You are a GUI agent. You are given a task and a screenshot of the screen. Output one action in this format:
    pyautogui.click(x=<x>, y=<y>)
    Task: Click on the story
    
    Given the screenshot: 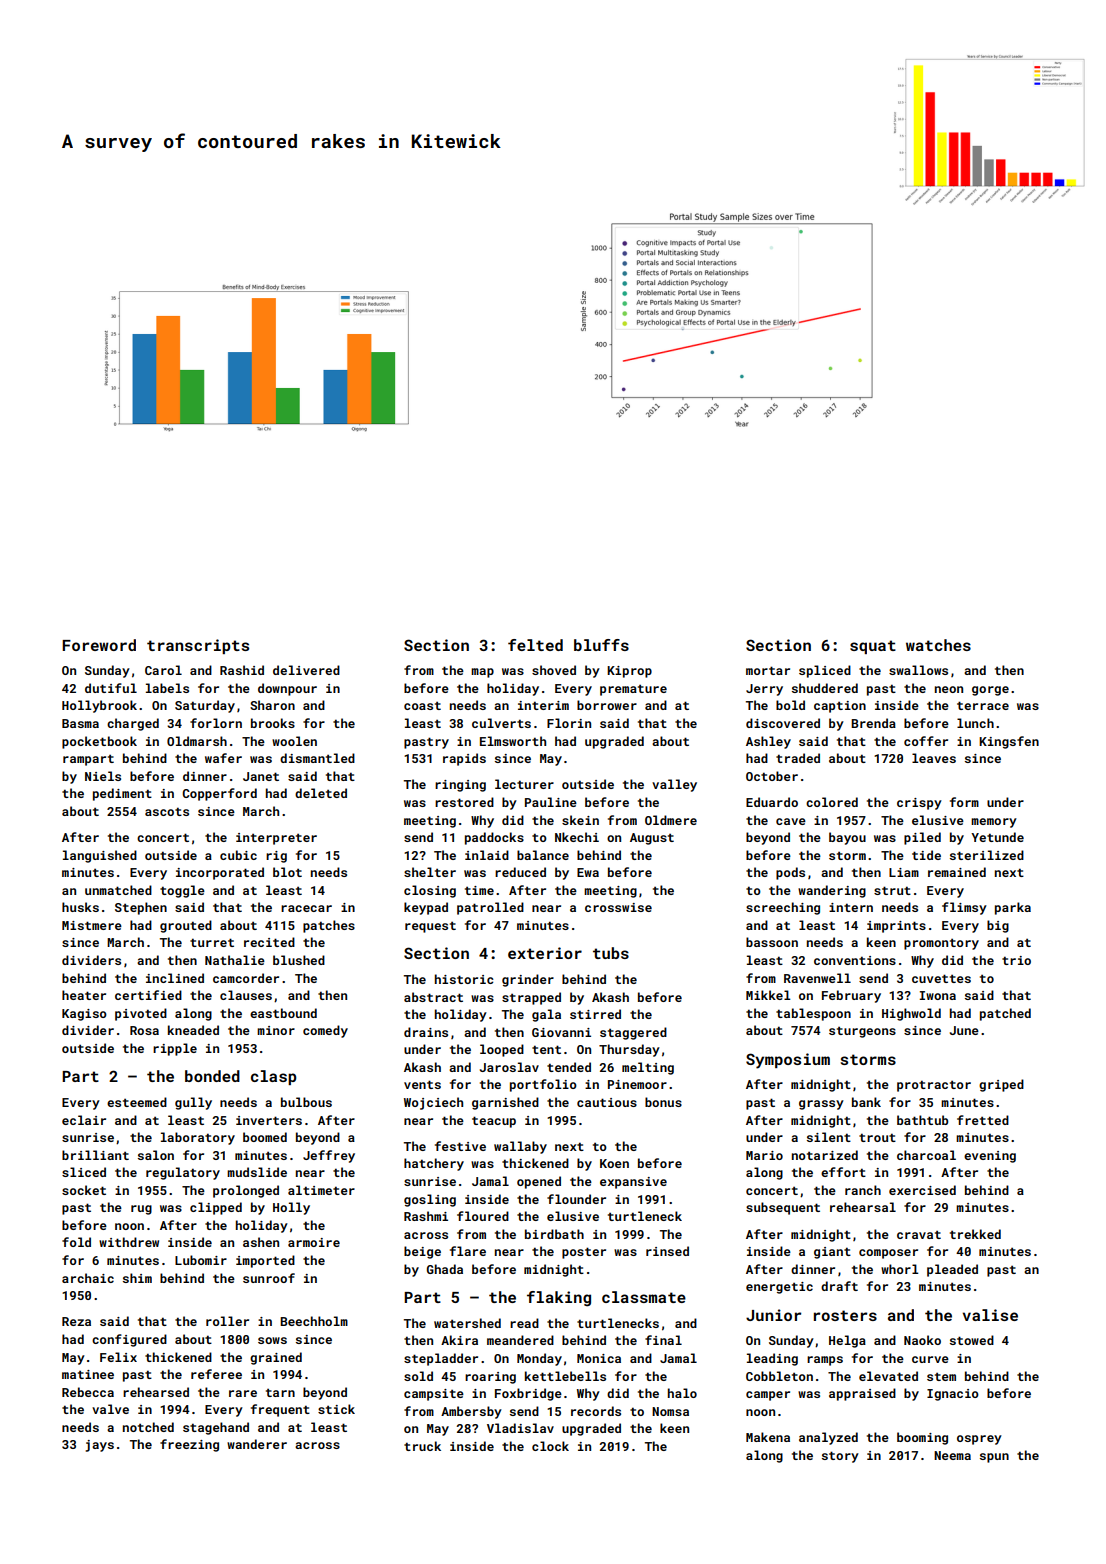 What is the action you would take?
    pyautogui.click(x=840, y=1457)
